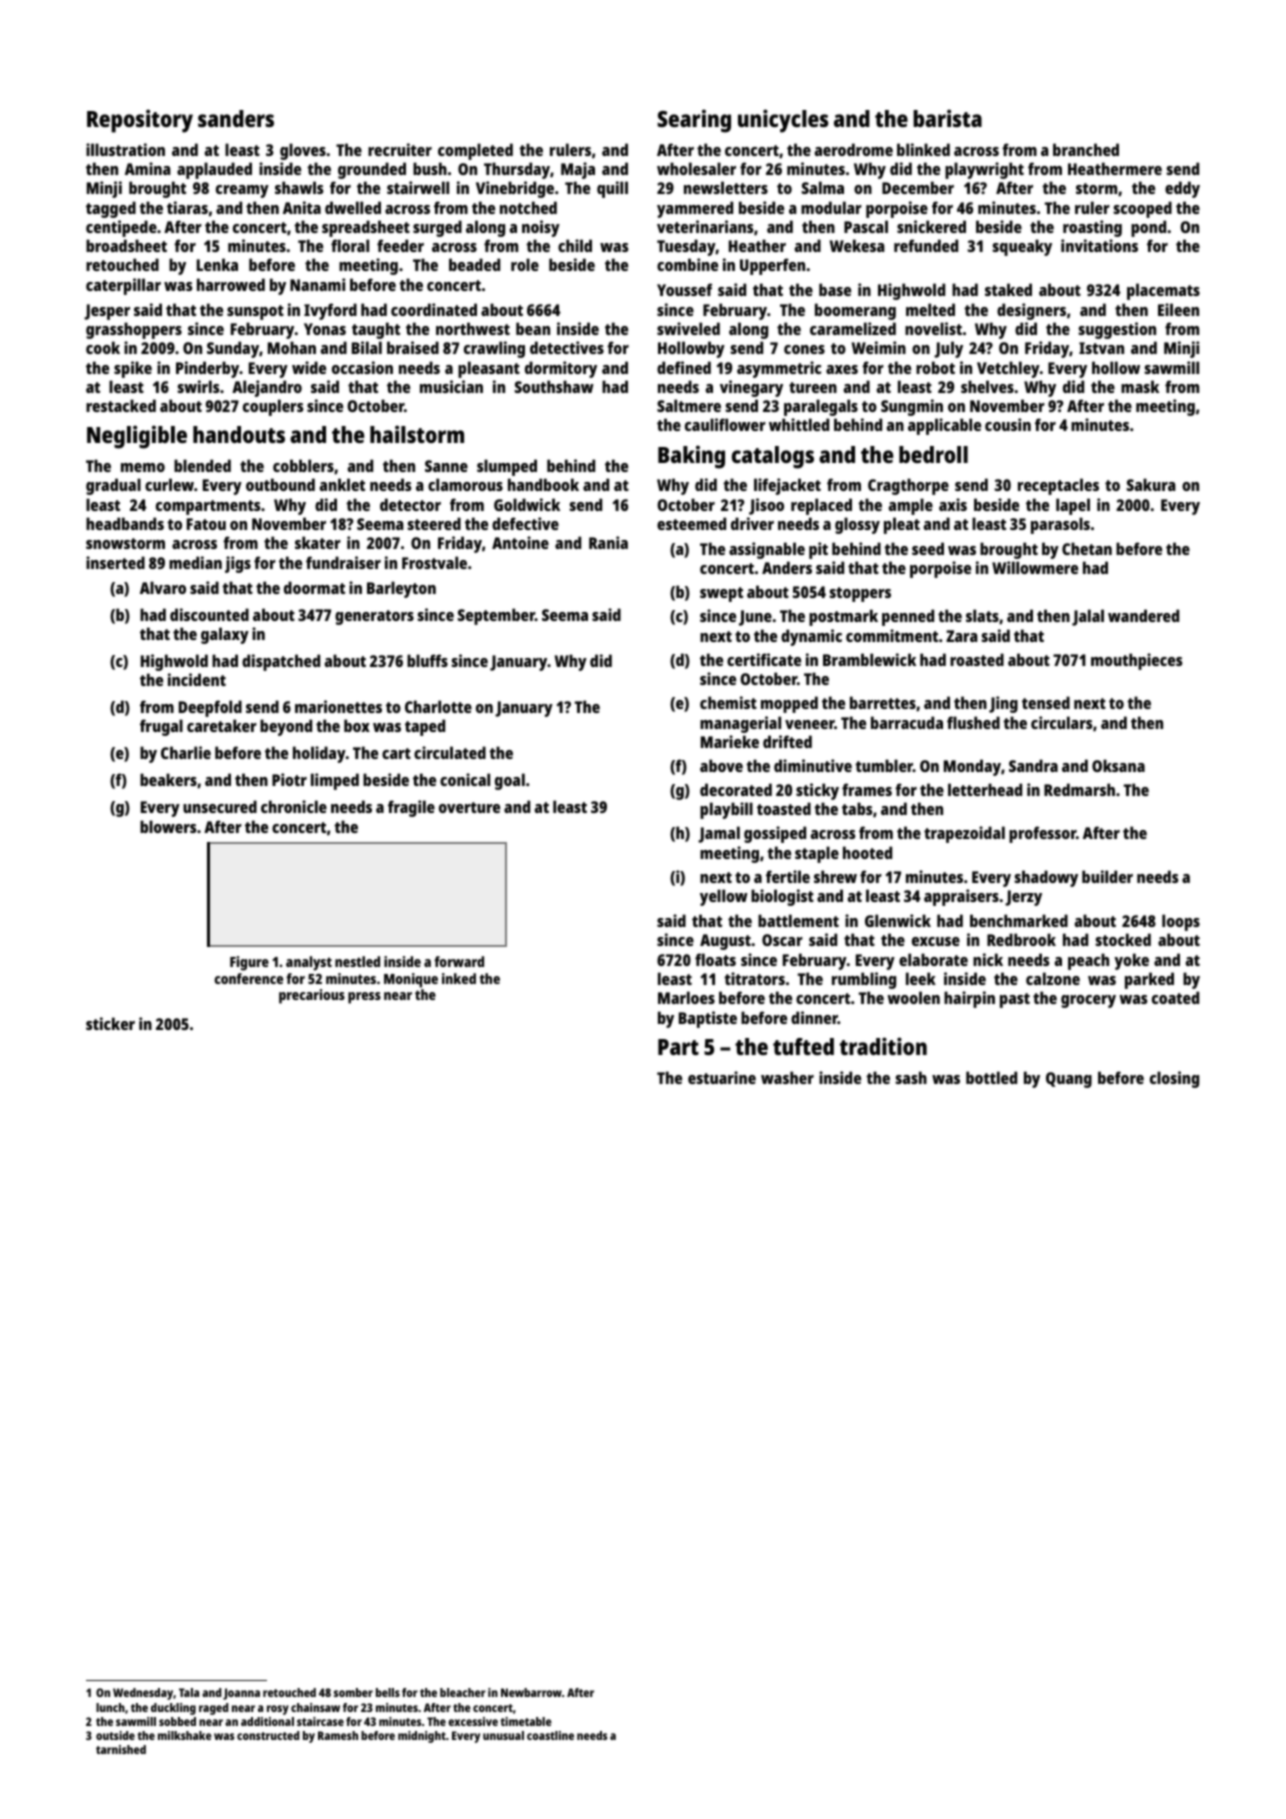  I want to click on Repository, so click(140, 121).
